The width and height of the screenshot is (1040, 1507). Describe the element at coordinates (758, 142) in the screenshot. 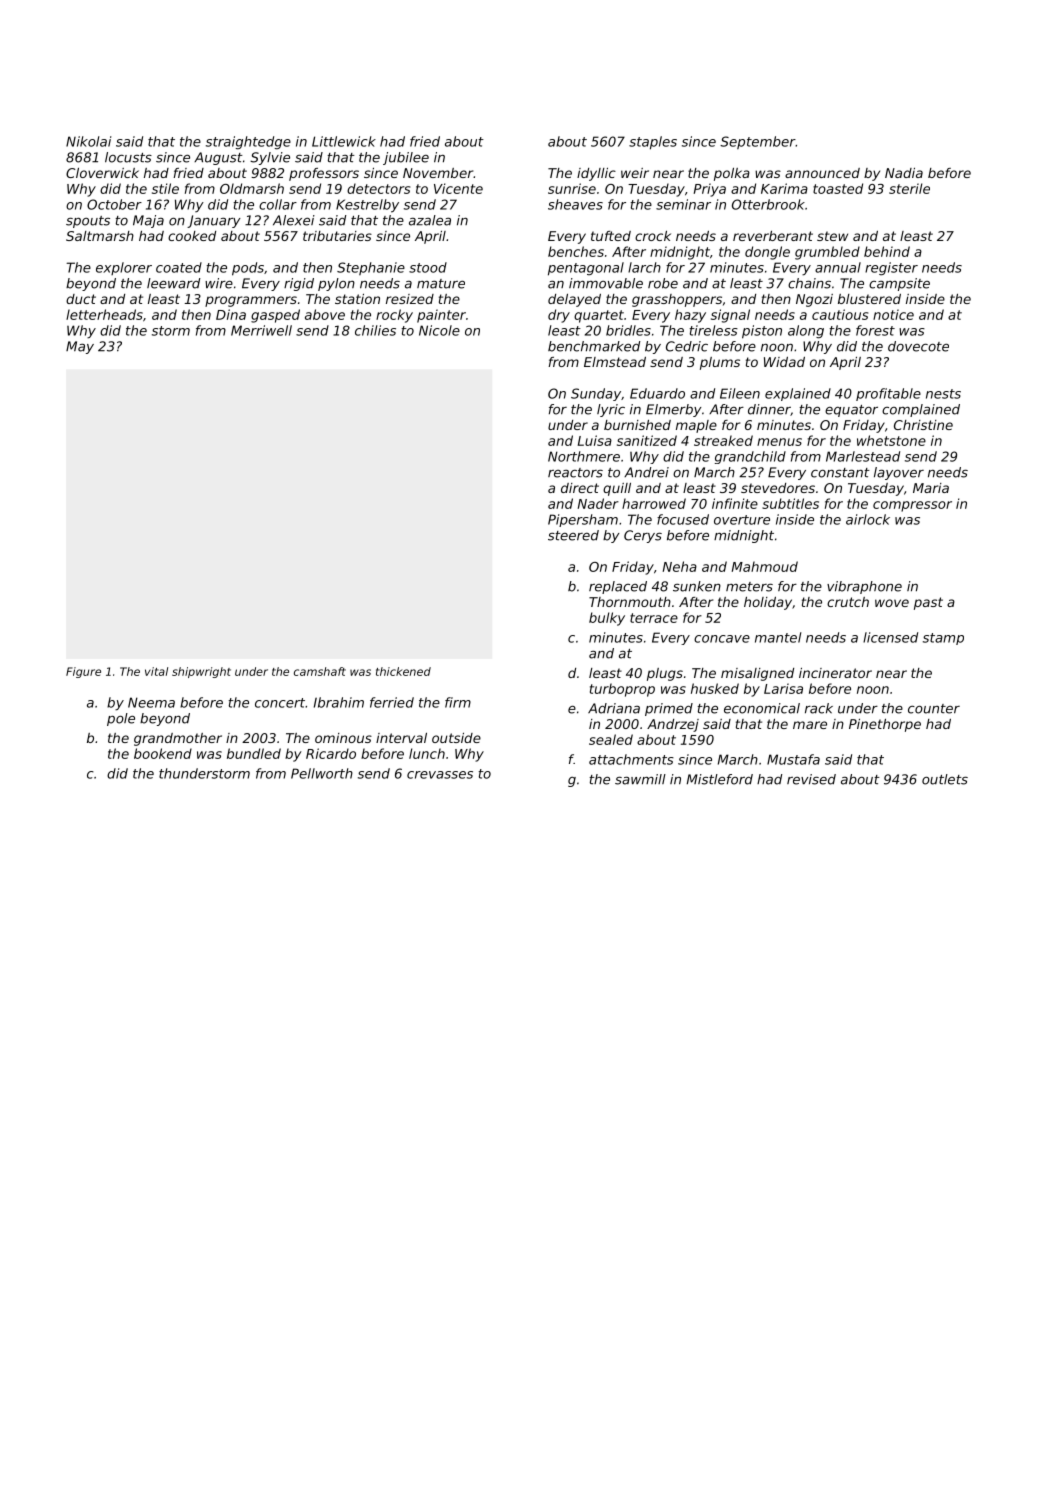

I see `September` at that location.
